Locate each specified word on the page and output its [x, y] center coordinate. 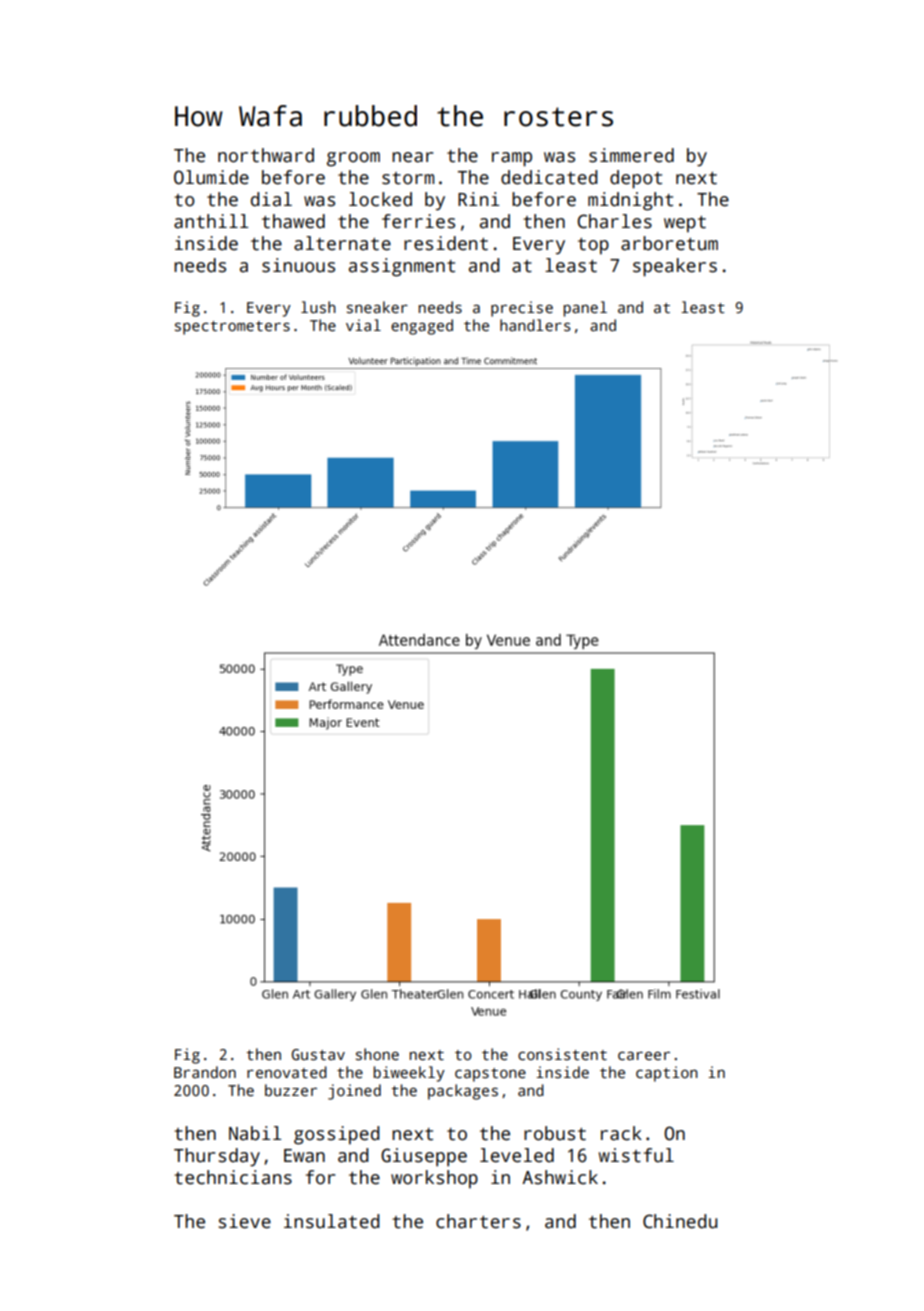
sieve [245, 1221]
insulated [332, 1221]
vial [363, 325]
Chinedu [680, 1221]
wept [685, 224]
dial [271, 199]
